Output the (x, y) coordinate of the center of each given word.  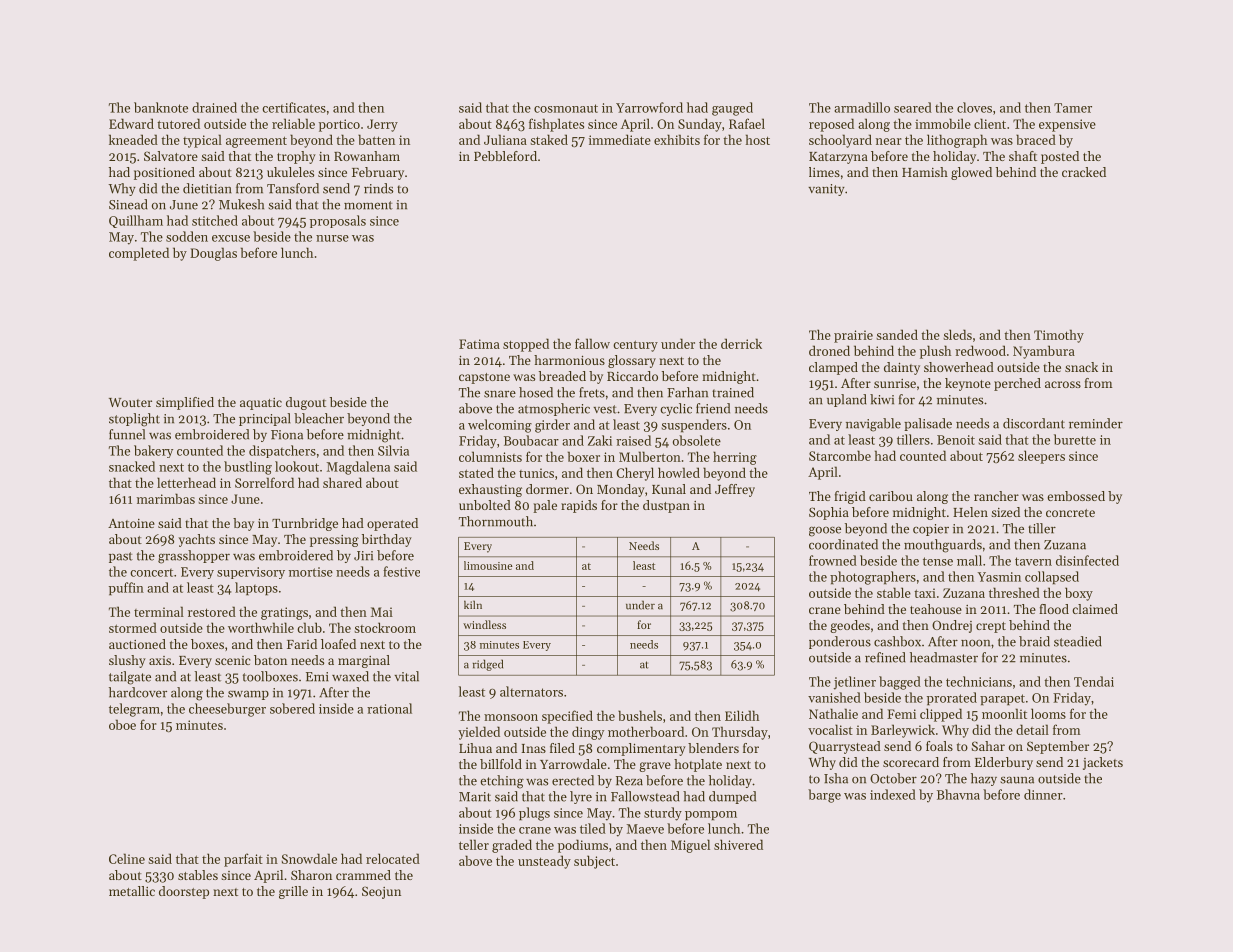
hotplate (698, 765)
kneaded (133, 139)
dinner (1043, 794)
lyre (581, 797)
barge (824, 796)
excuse (231, 238)
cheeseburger (227, 710)
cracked (1084, 172)
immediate (620, 139)
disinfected (1087, 560)
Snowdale (309, 858)
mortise (311, 572)
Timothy (1059, 336)
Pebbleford (505, 156)
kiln (473, 604)
